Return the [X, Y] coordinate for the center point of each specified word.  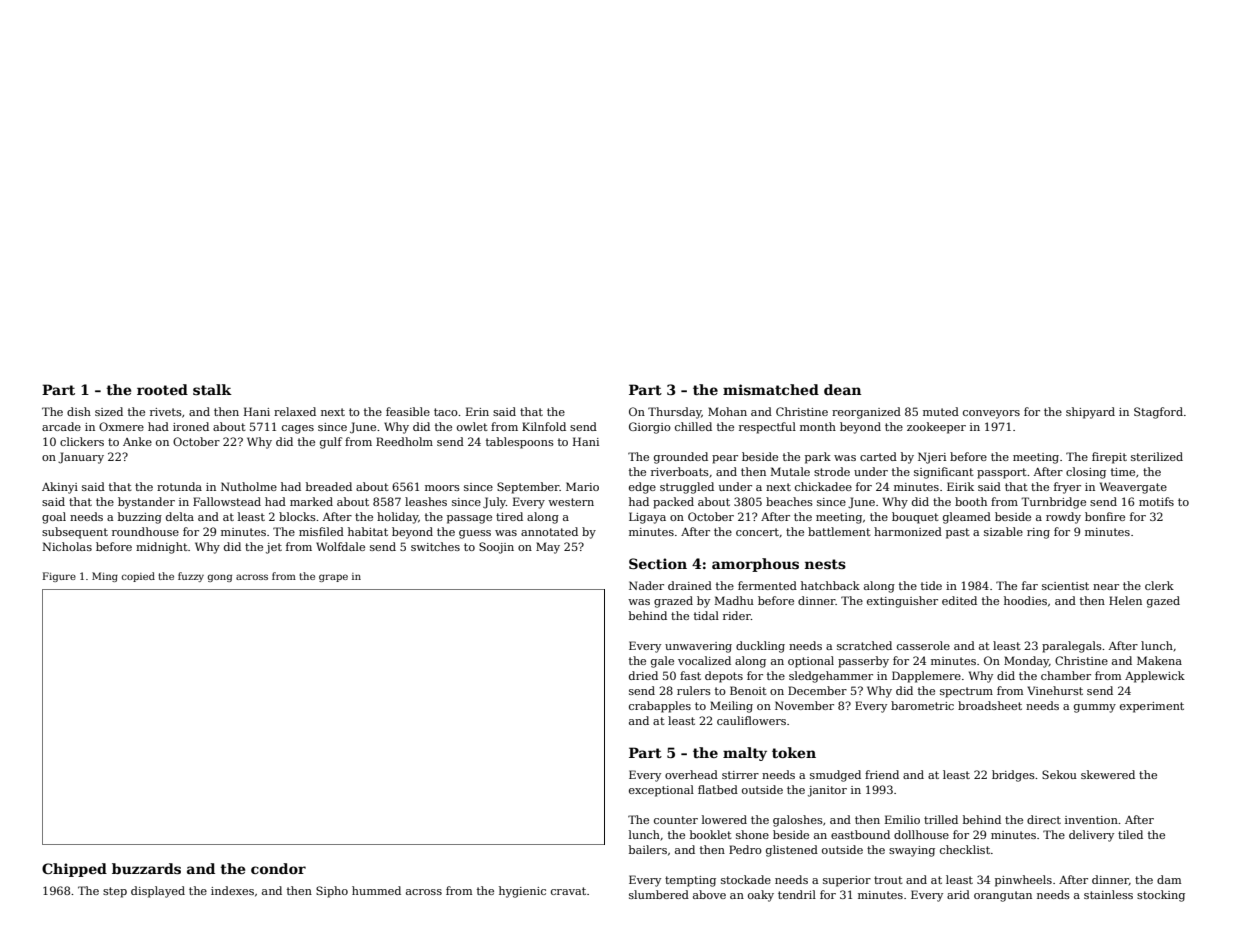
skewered [1108, 774]
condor [278, 868]
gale [662, 662]
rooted [162, 389]
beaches [789, 501]
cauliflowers [751, 720]
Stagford [1158, 413]
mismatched [771, 389]
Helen [1125, 600]
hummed [376, 890]
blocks [297, 516]
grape [333, 578]
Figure [59, 577]
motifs [1156, 501]
